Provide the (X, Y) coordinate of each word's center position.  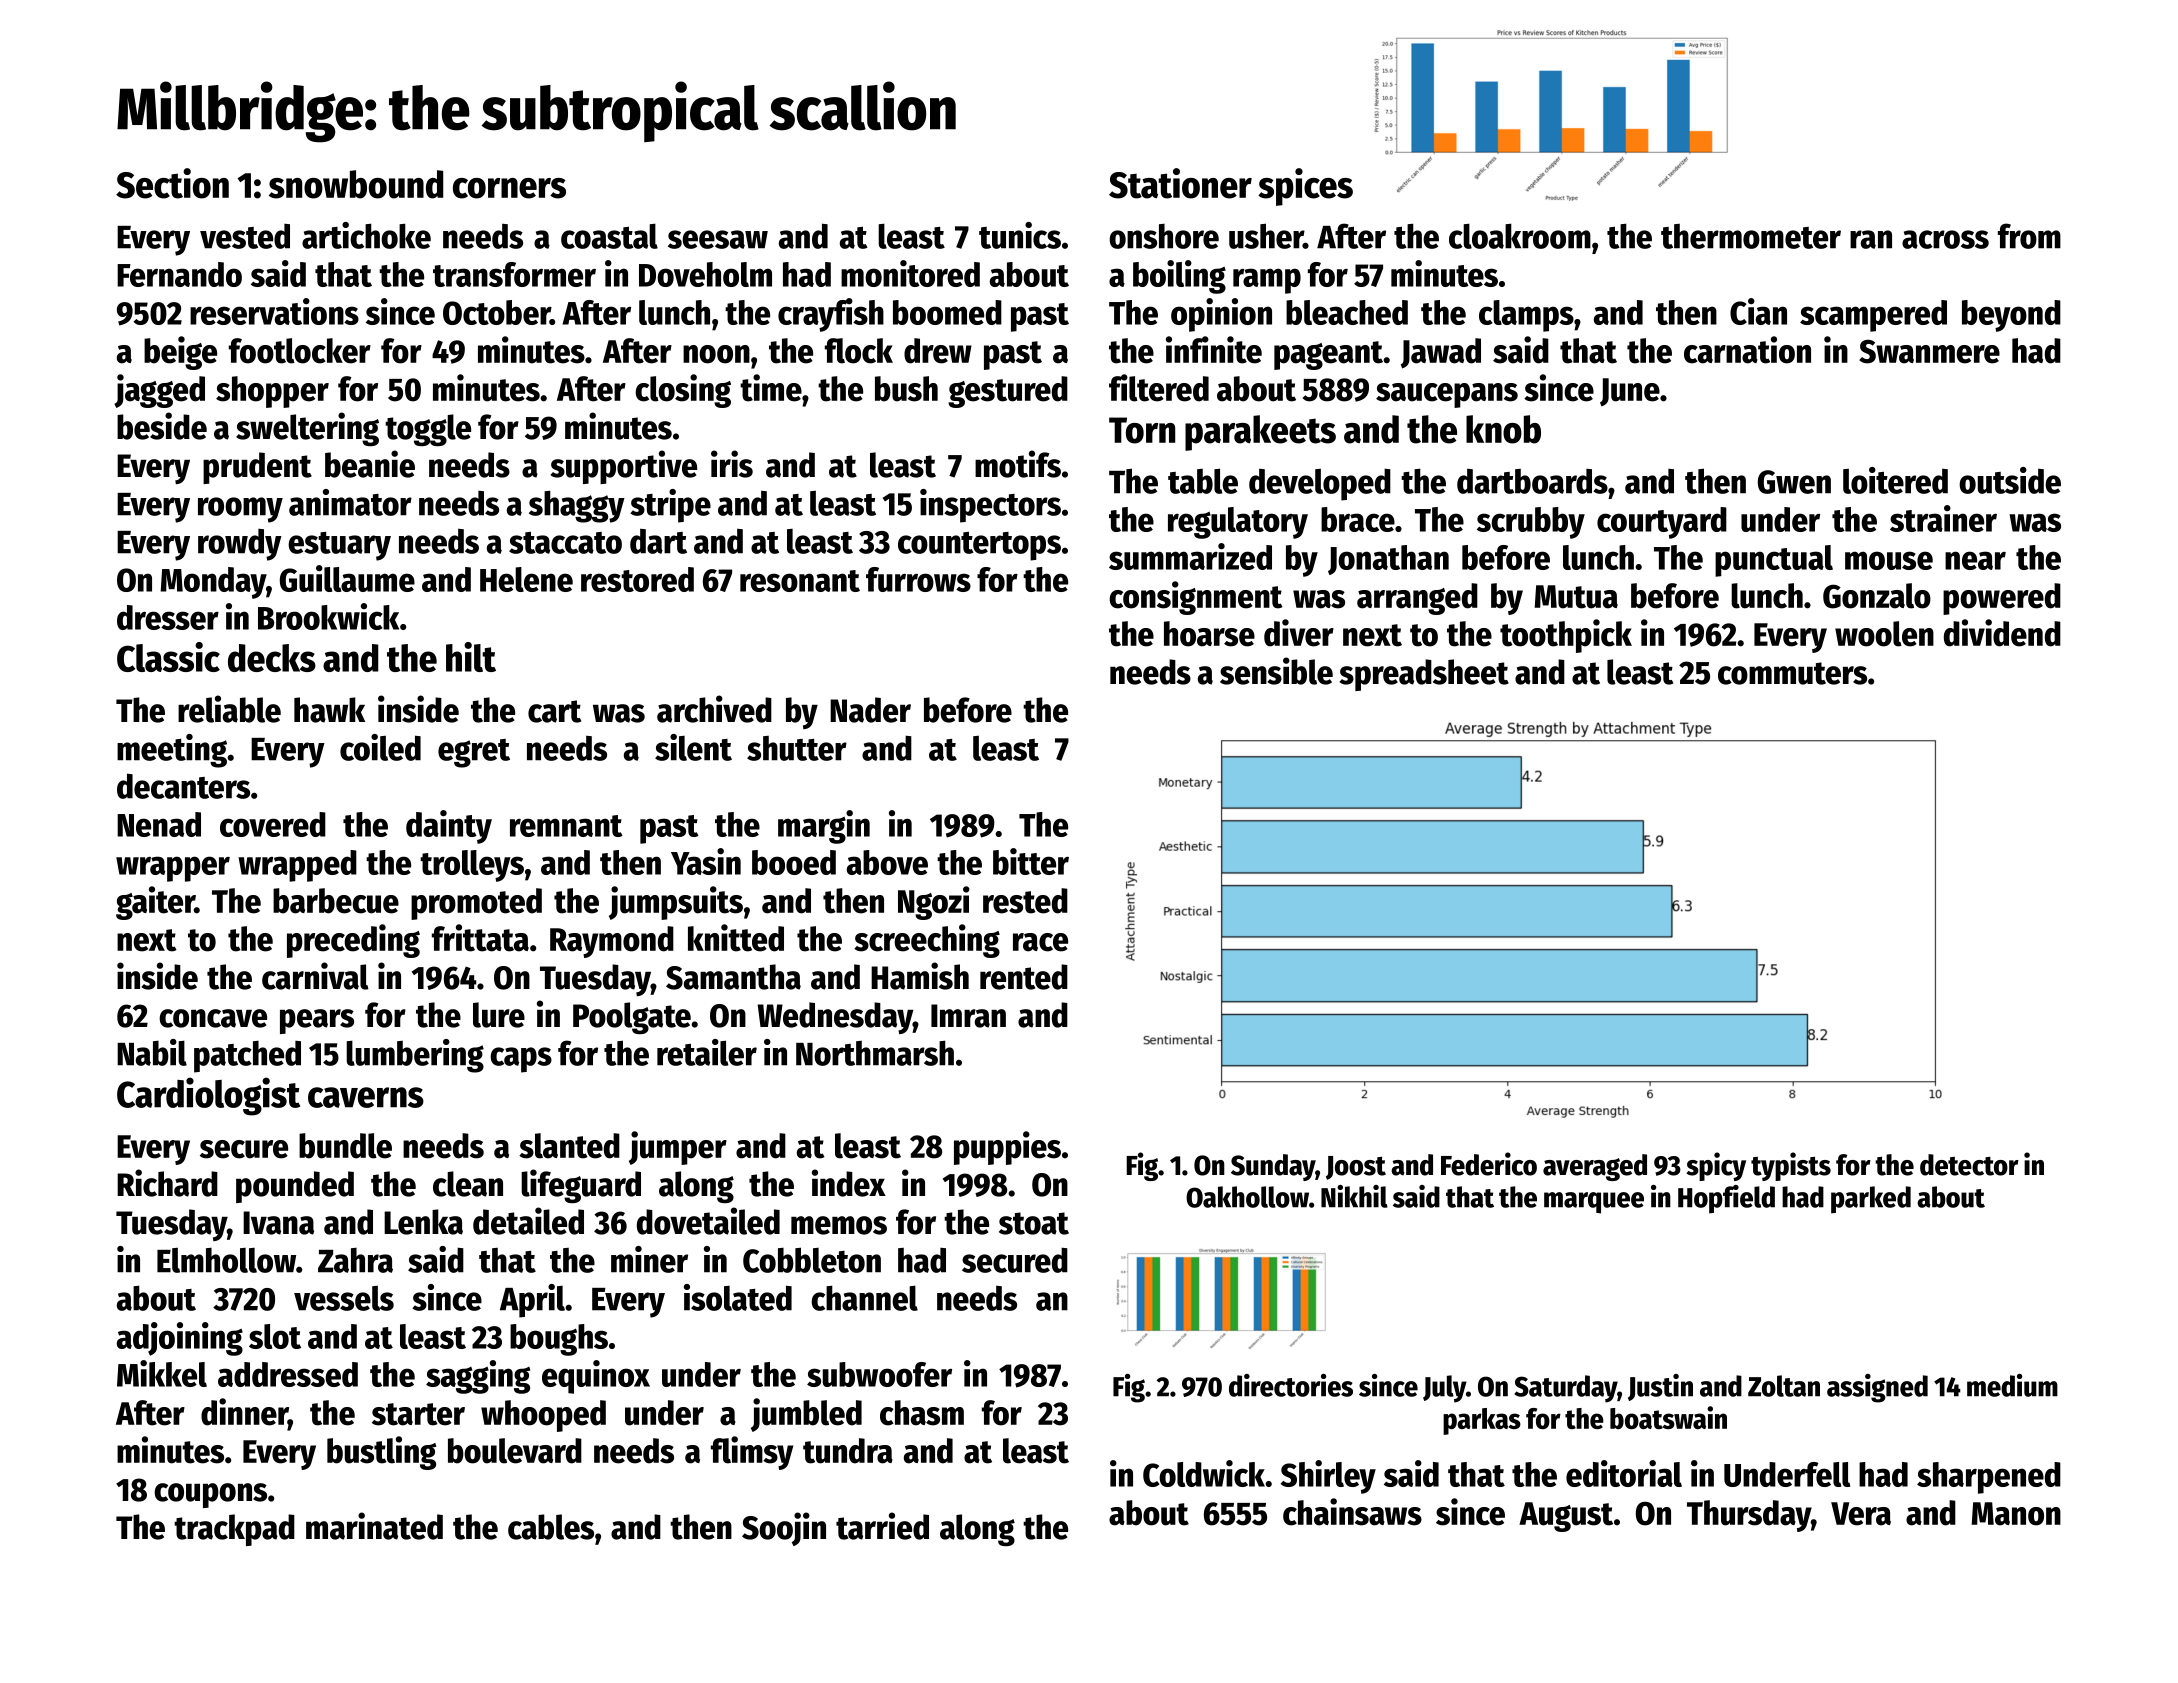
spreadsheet (1424, 675)
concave (213, 1018)
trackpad (234, 1530)
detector (1969, 1165)
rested (1025, 901)
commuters (1792, 673)
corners (509, 188)
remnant (566, 826)
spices (1305, 187)
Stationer (1180, 183)
